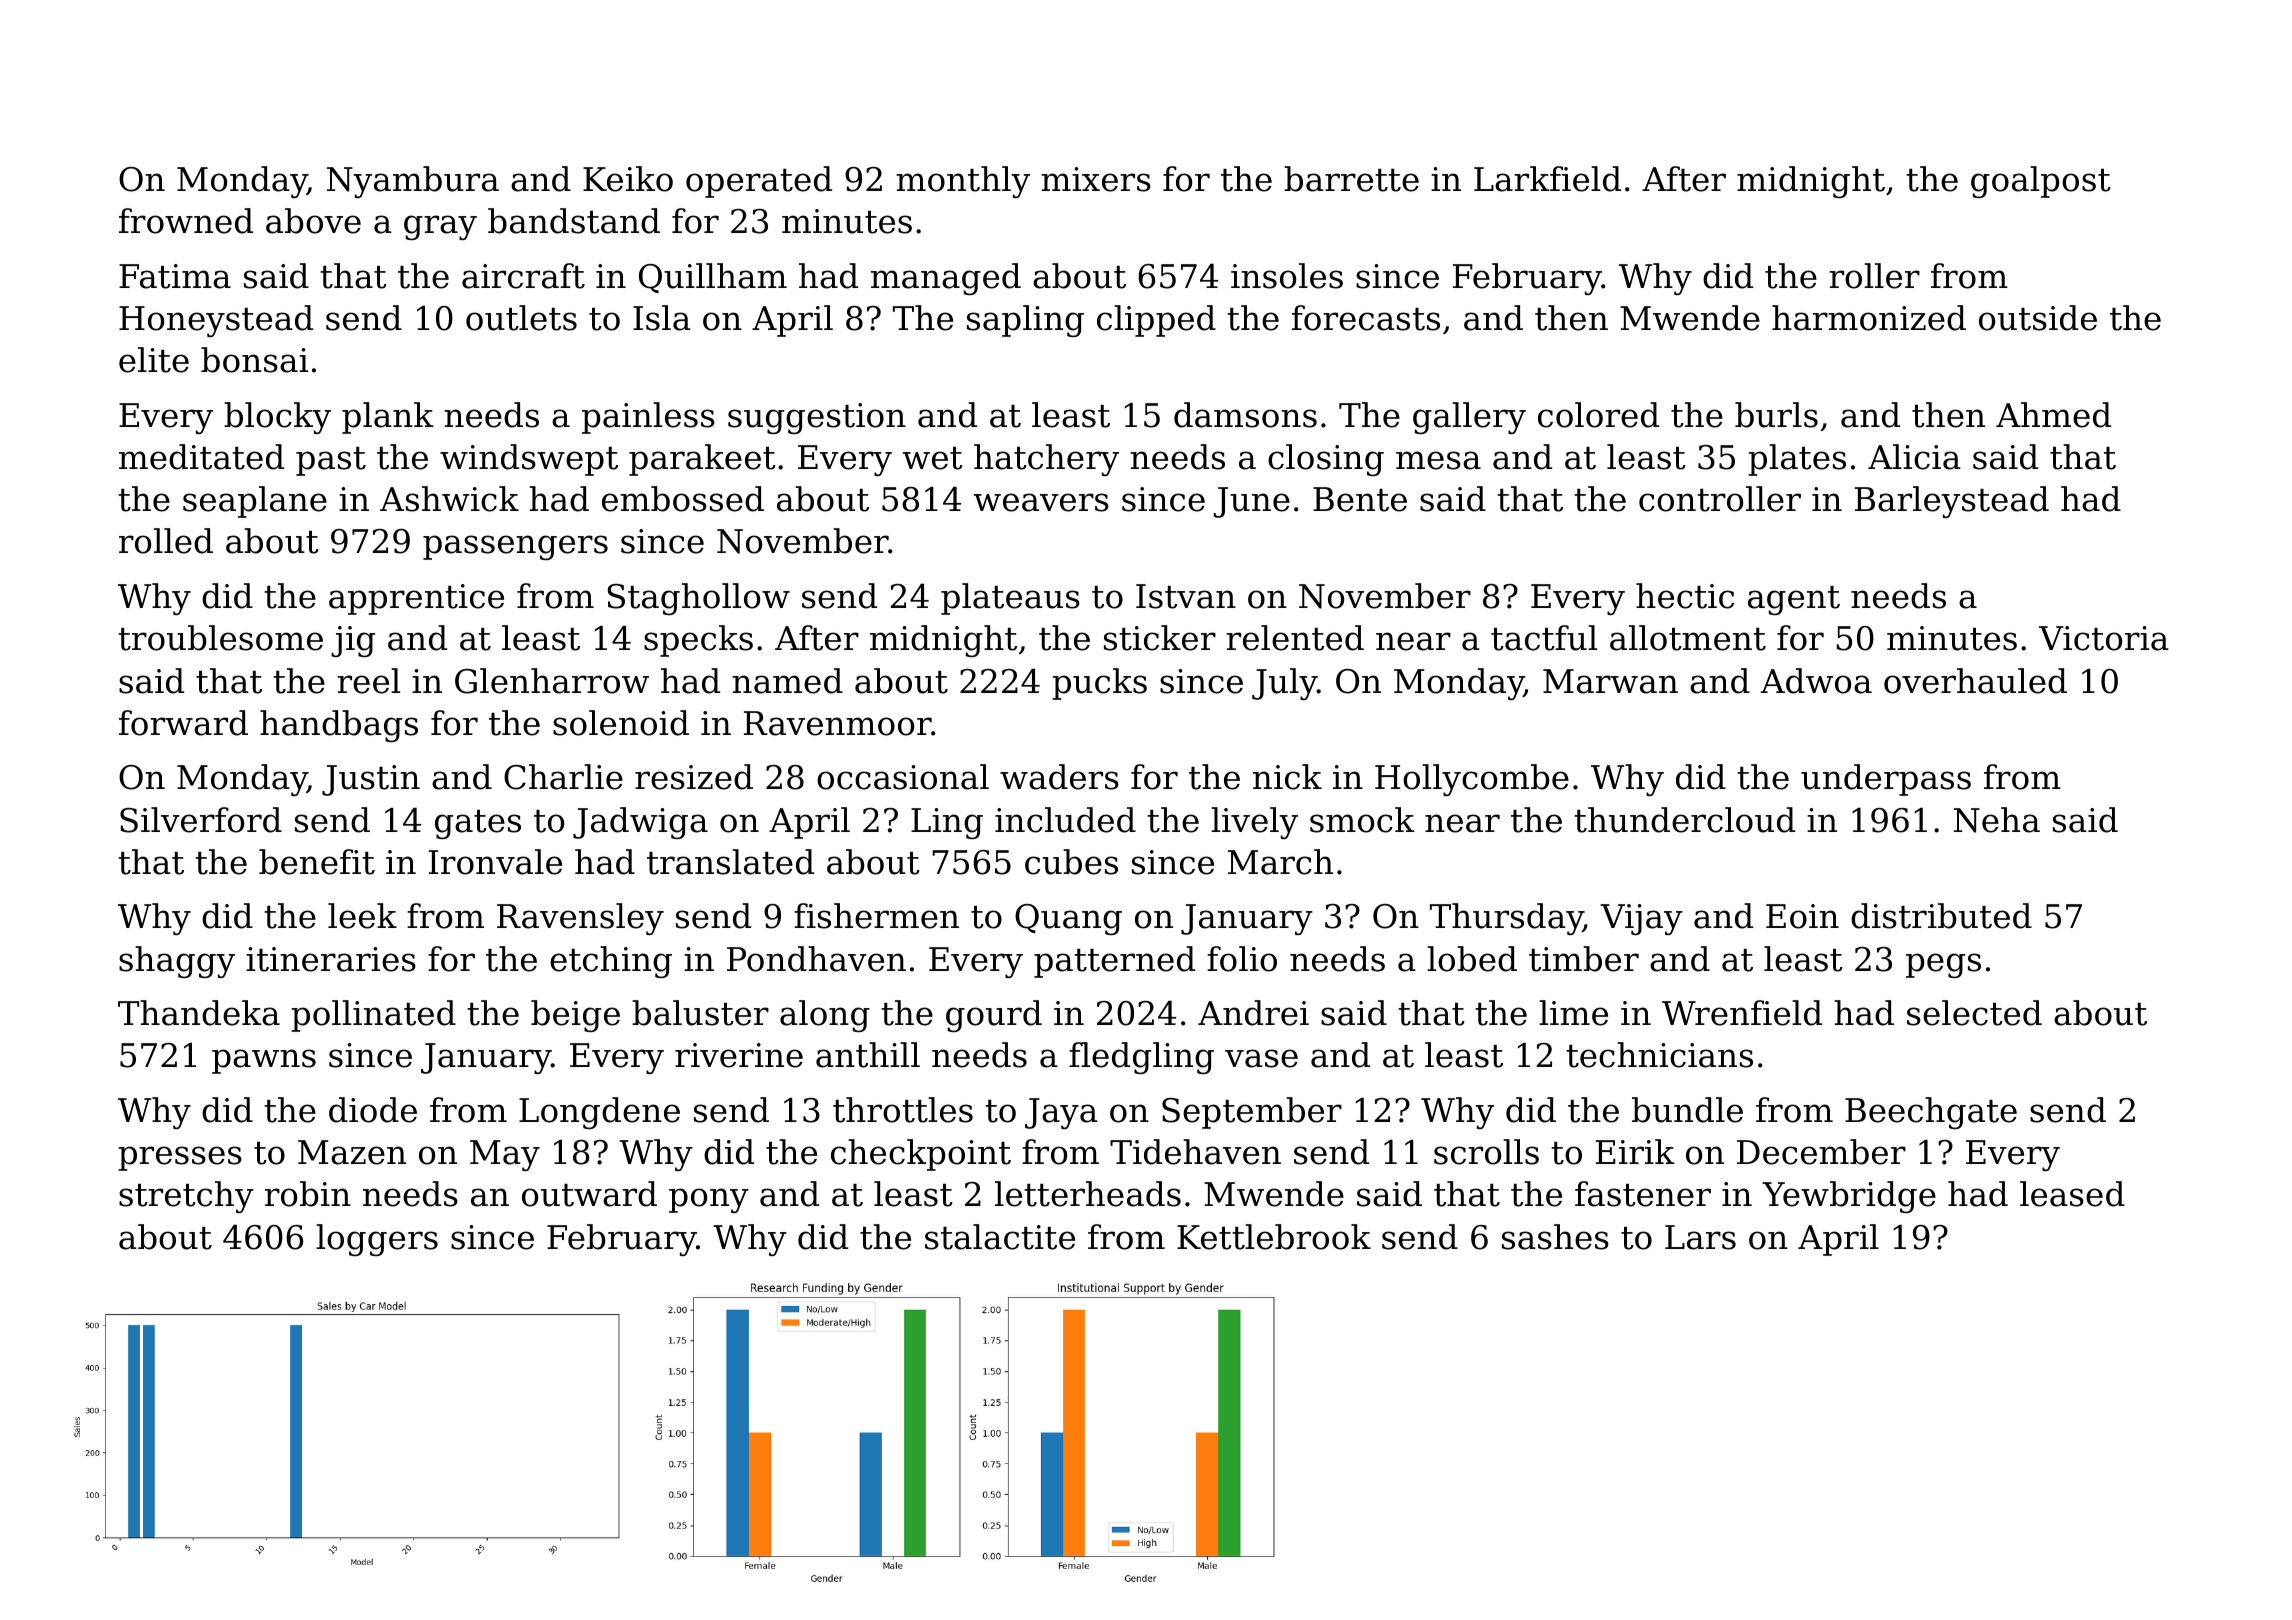 The image size is (2292, 1620). I want to click on elite, so click(154, 360).
